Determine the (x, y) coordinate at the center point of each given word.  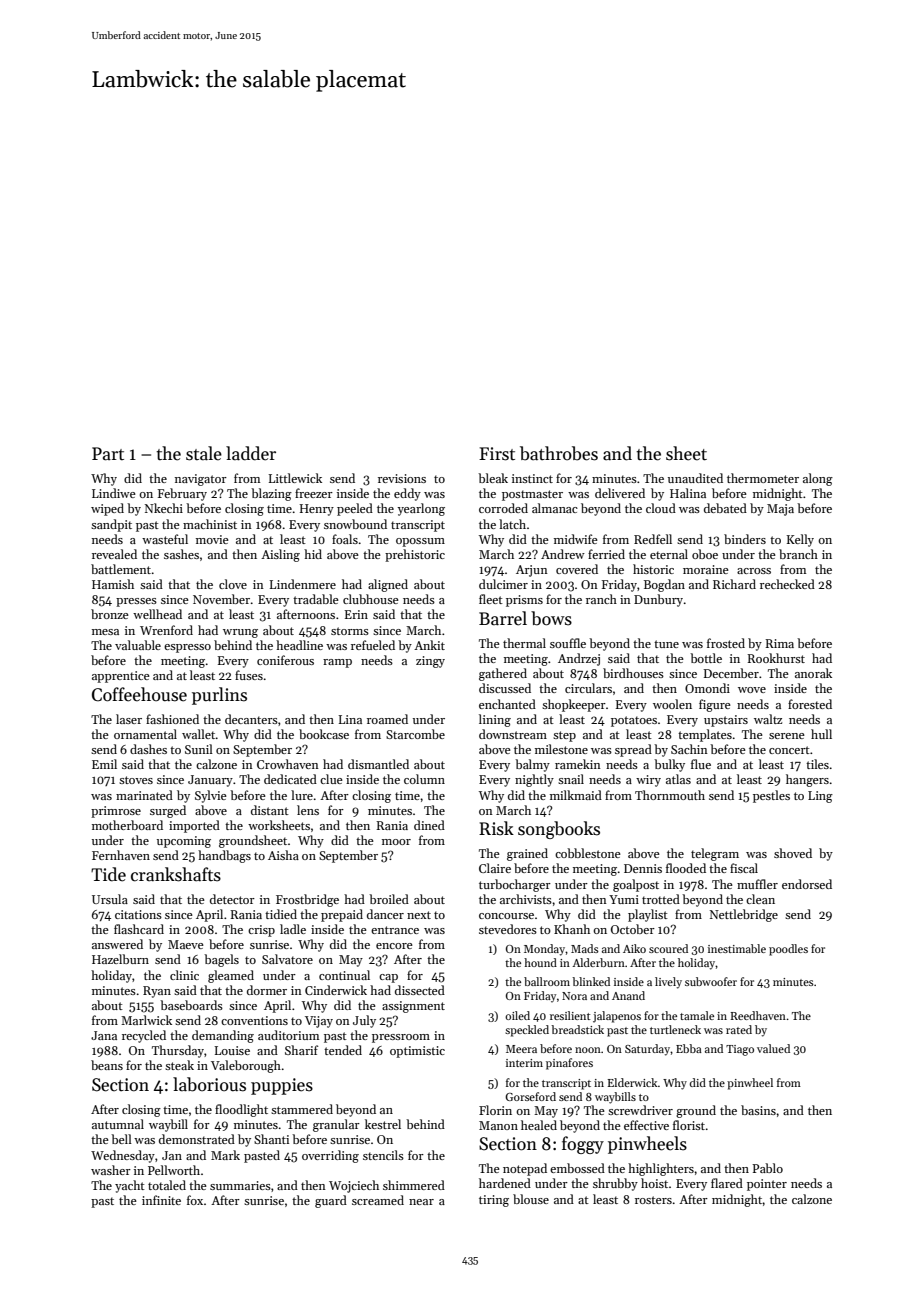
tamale (697, 1015)
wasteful (165, 539)
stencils (383, 1155)
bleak (493, 478)
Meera (521, 1049)
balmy (532, 765)
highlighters (661, 1169)
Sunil (199, 749)
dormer (267, 990)
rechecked (787, 584)
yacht (130, 1186)
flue (701, 764)
